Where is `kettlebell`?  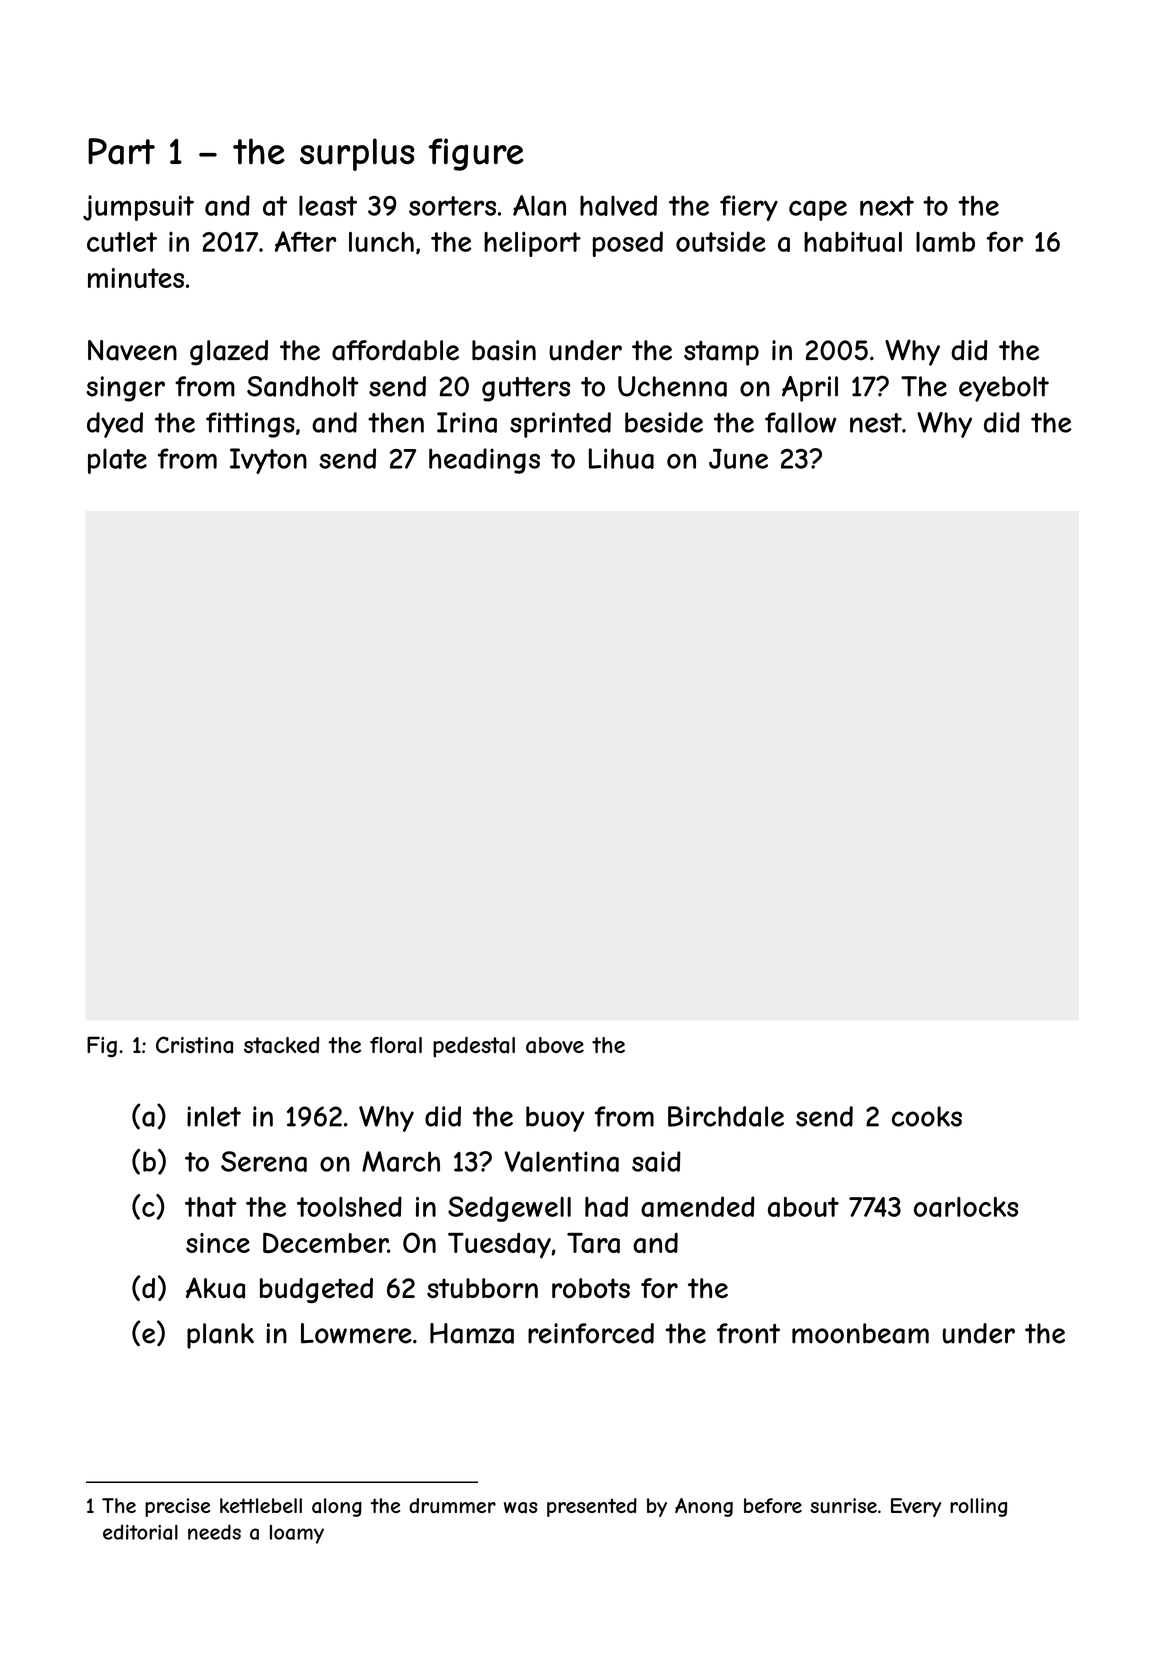 kettlebell is located at coordinates (261, 1505).
